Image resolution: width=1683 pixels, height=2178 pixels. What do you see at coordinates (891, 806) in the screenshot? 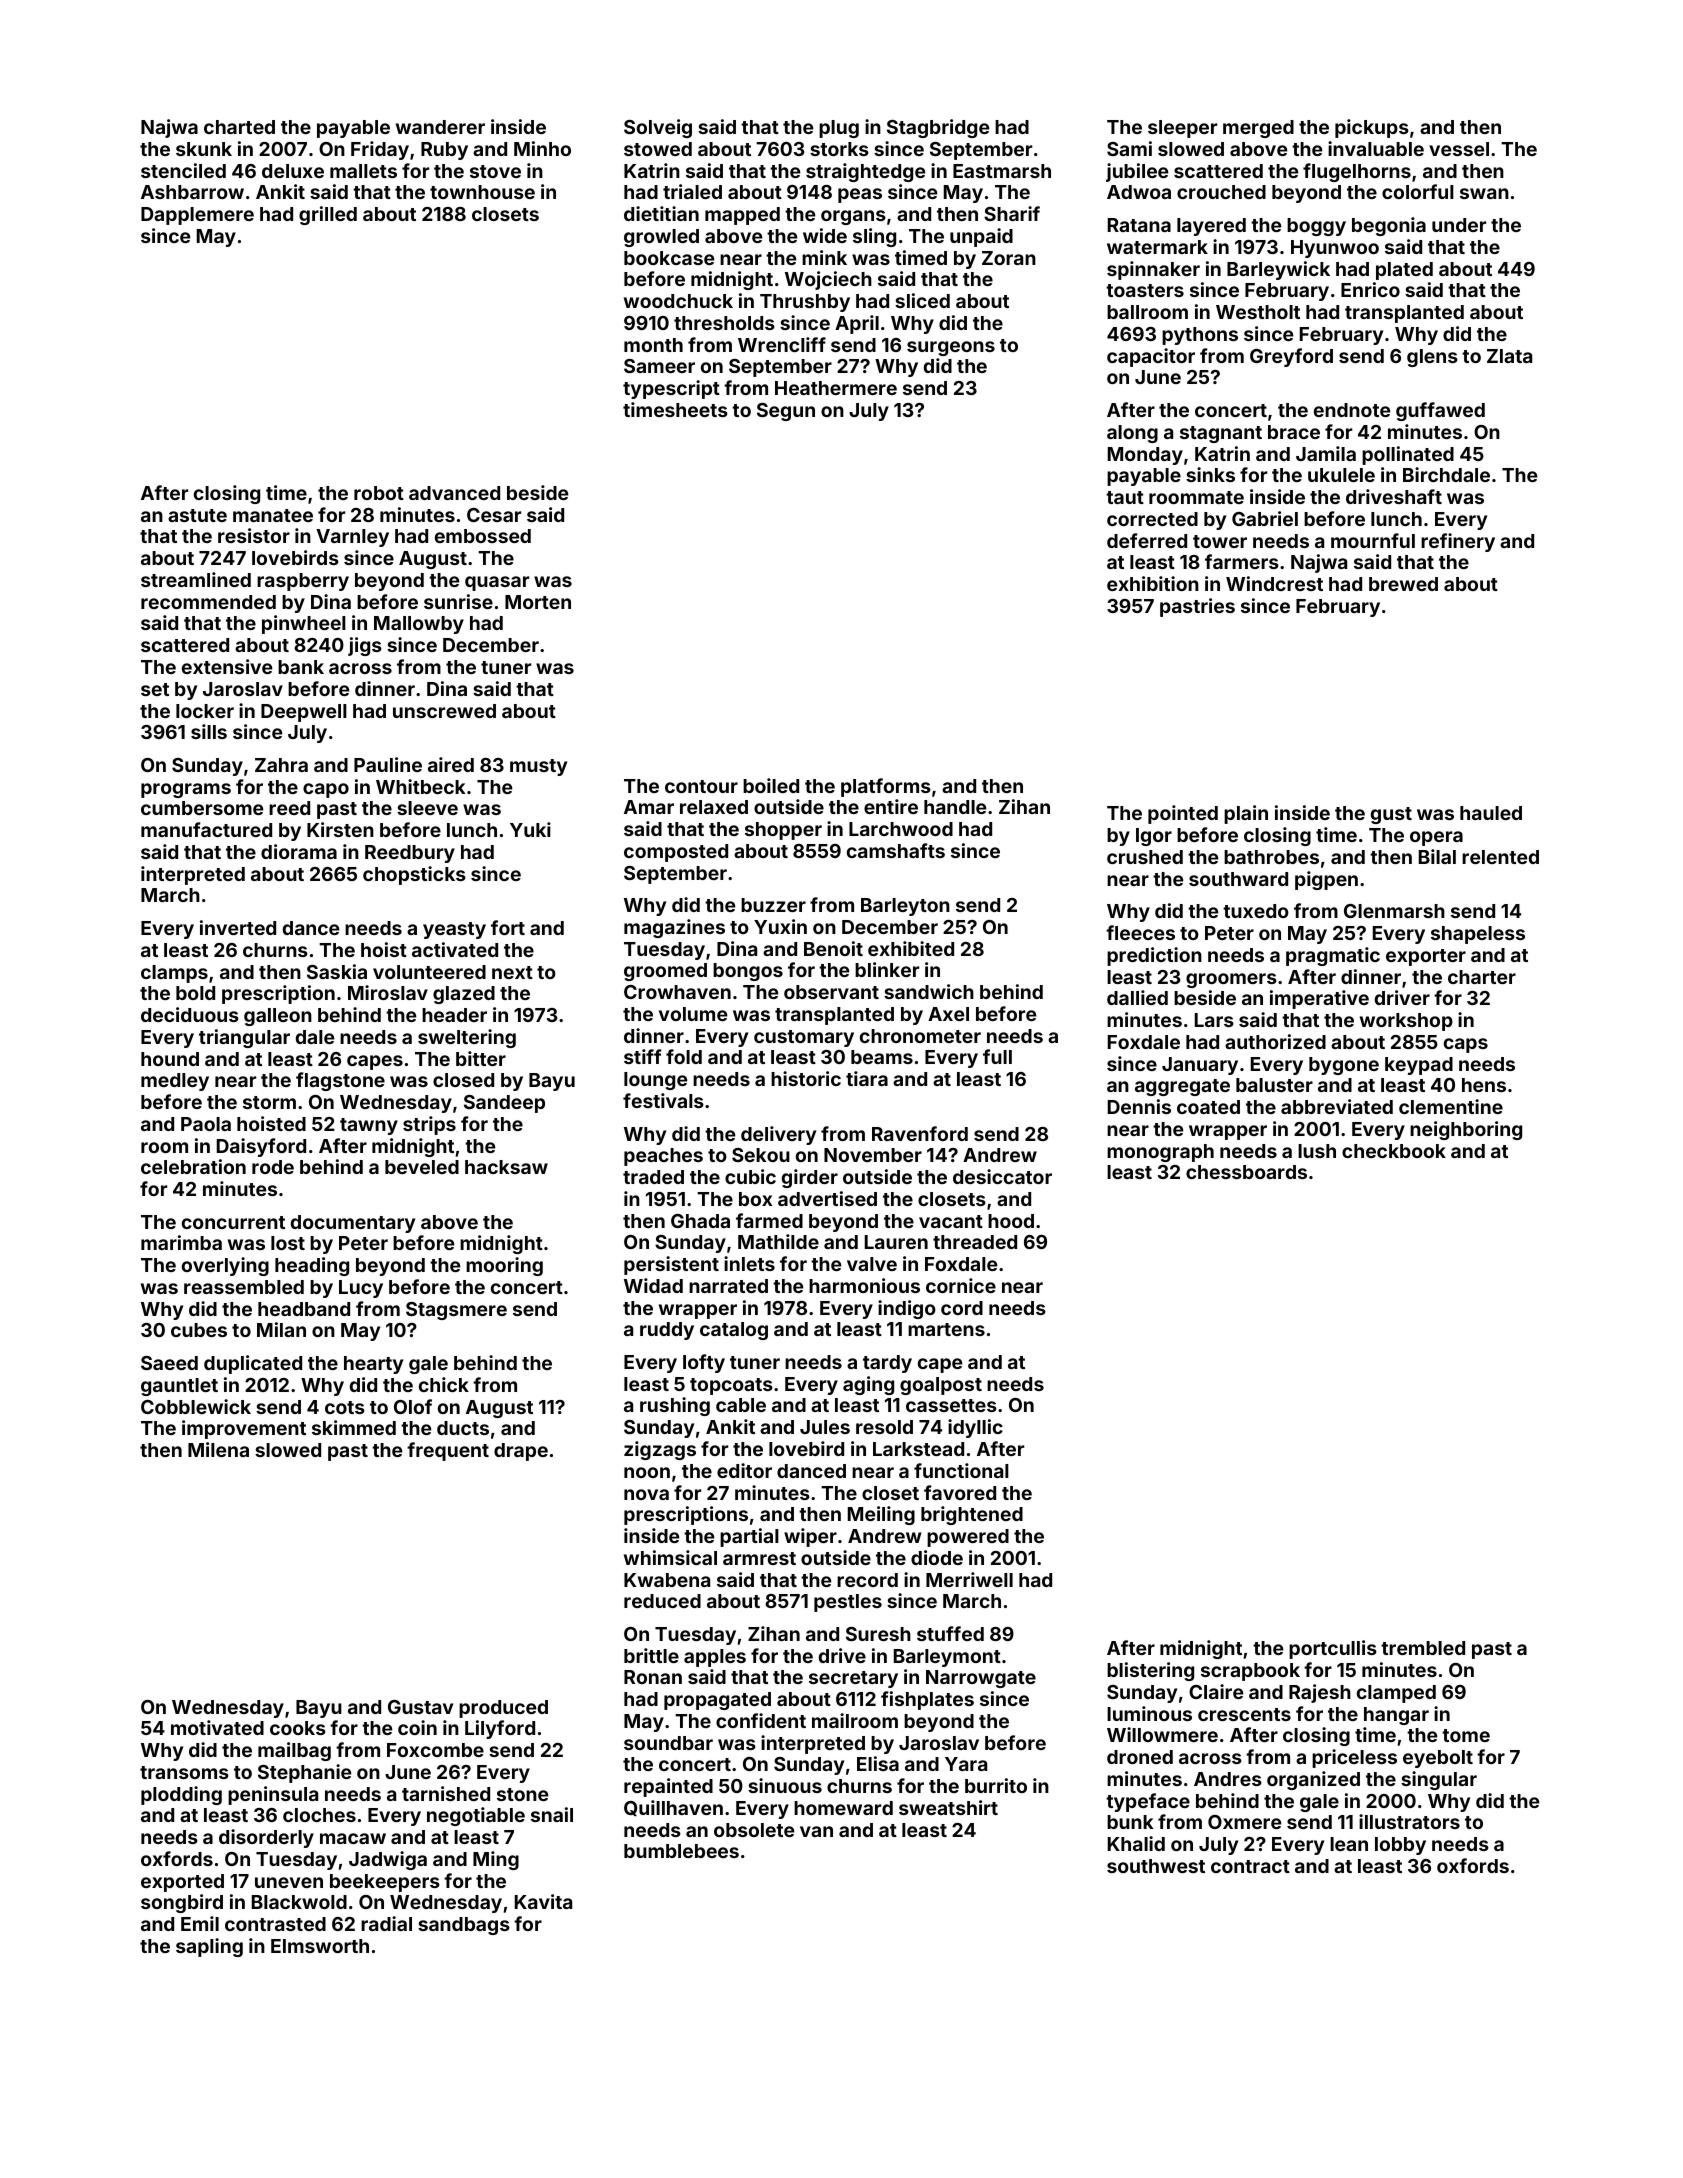
I see `entire` at bounding box center [891, 806].
